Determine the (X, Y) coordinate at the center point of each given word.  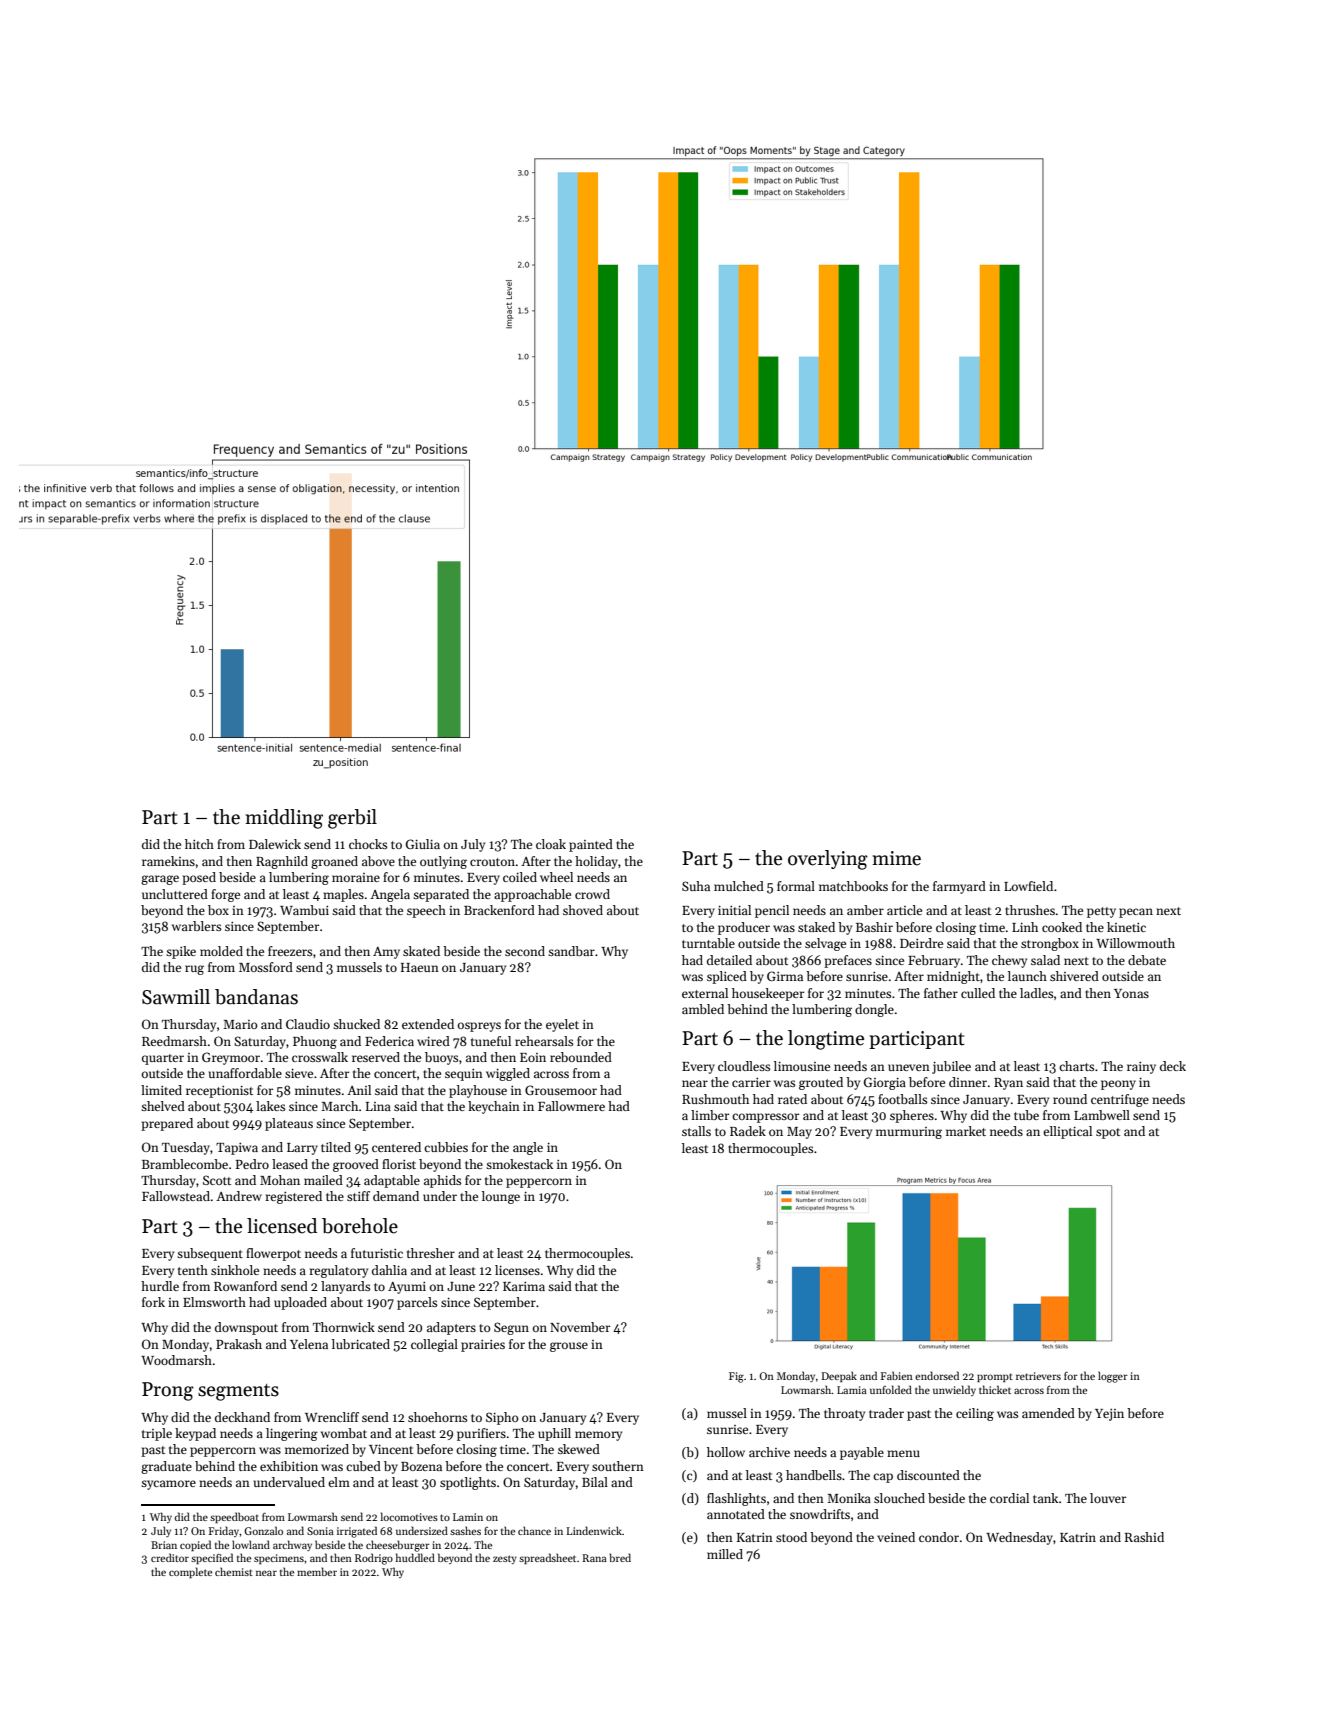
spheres (912, 1116)
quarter (163, 1059)
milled (725, 1554)
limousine (802, 1066)
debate (1147, 960)
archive (769, 1452)
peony (1118, 1085)
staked (816, 927)
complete (190, 1572)
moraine (356, 877)
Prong (168, 1391)
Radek (748, 1131)
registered (294, 1197)
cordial (1009, 1498)
